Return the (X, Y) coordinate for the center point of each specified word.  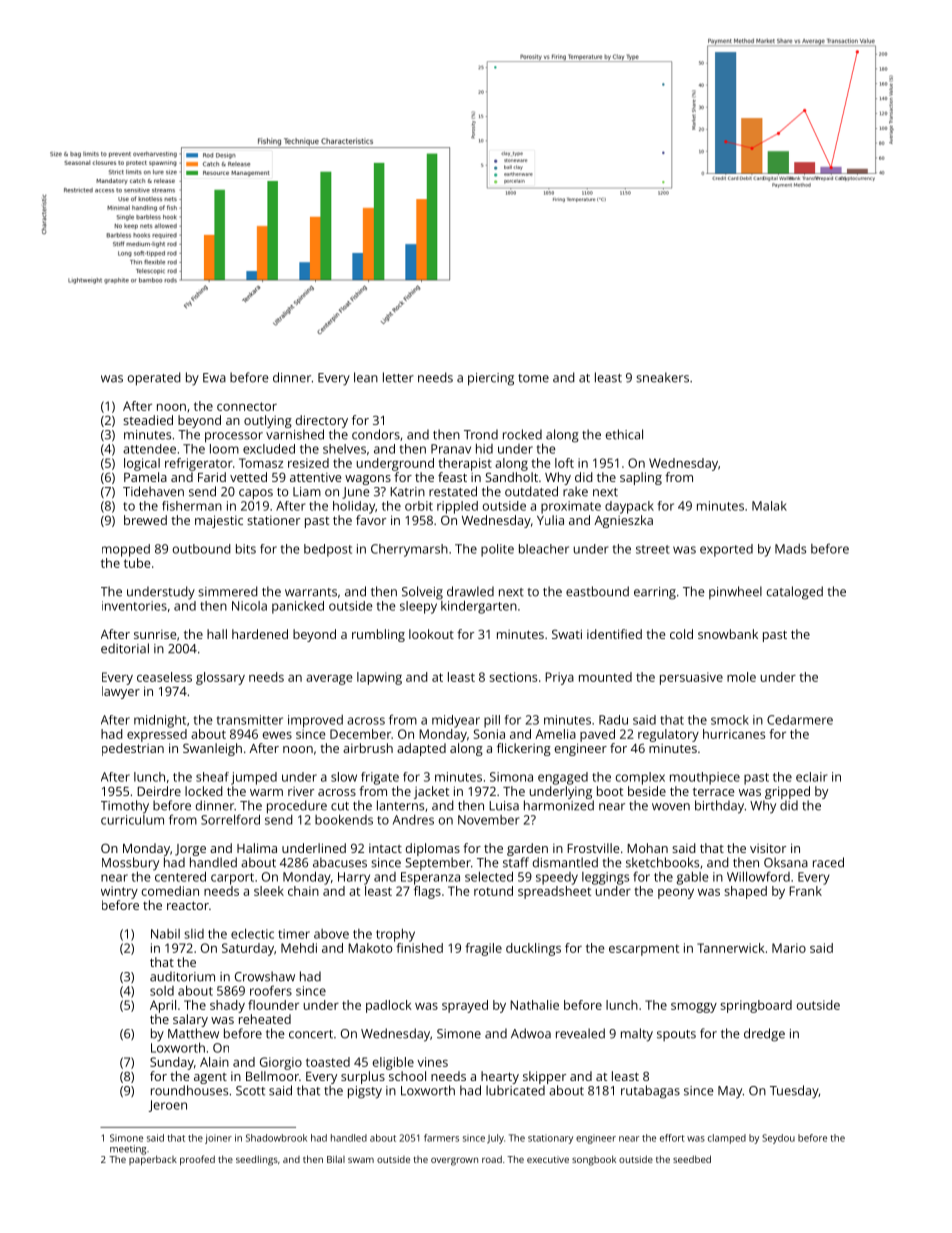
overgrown (454, 1161)
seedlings (257, 1160)
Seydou (778, 1139)
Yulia (550, 520)
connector (247, 406)
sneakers (662, 377)
